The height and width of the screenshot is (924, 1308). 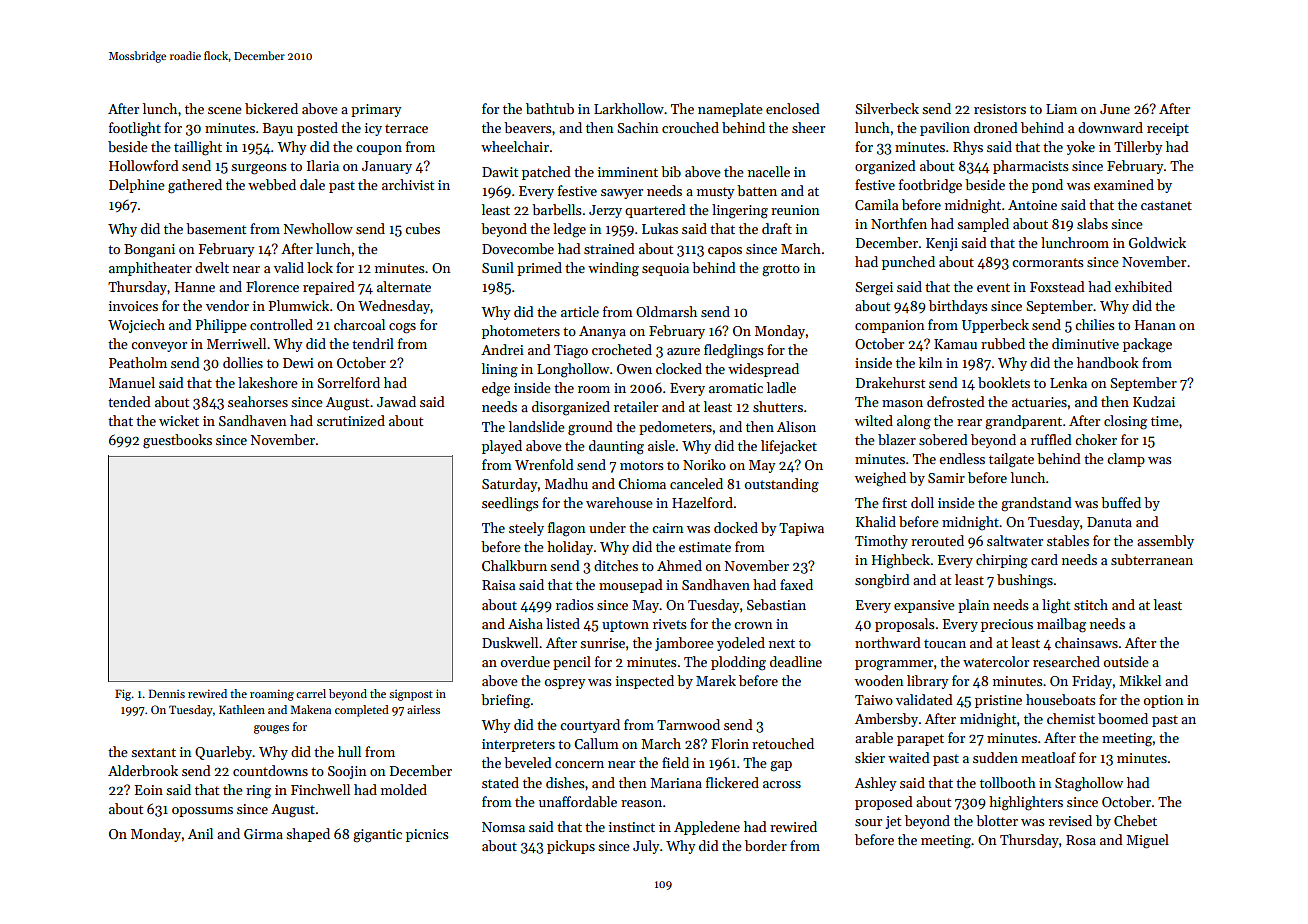 What do you see at coordinates (1115, 109) in the screenshot?
I see `June` at bounding box center [1115, 109].
